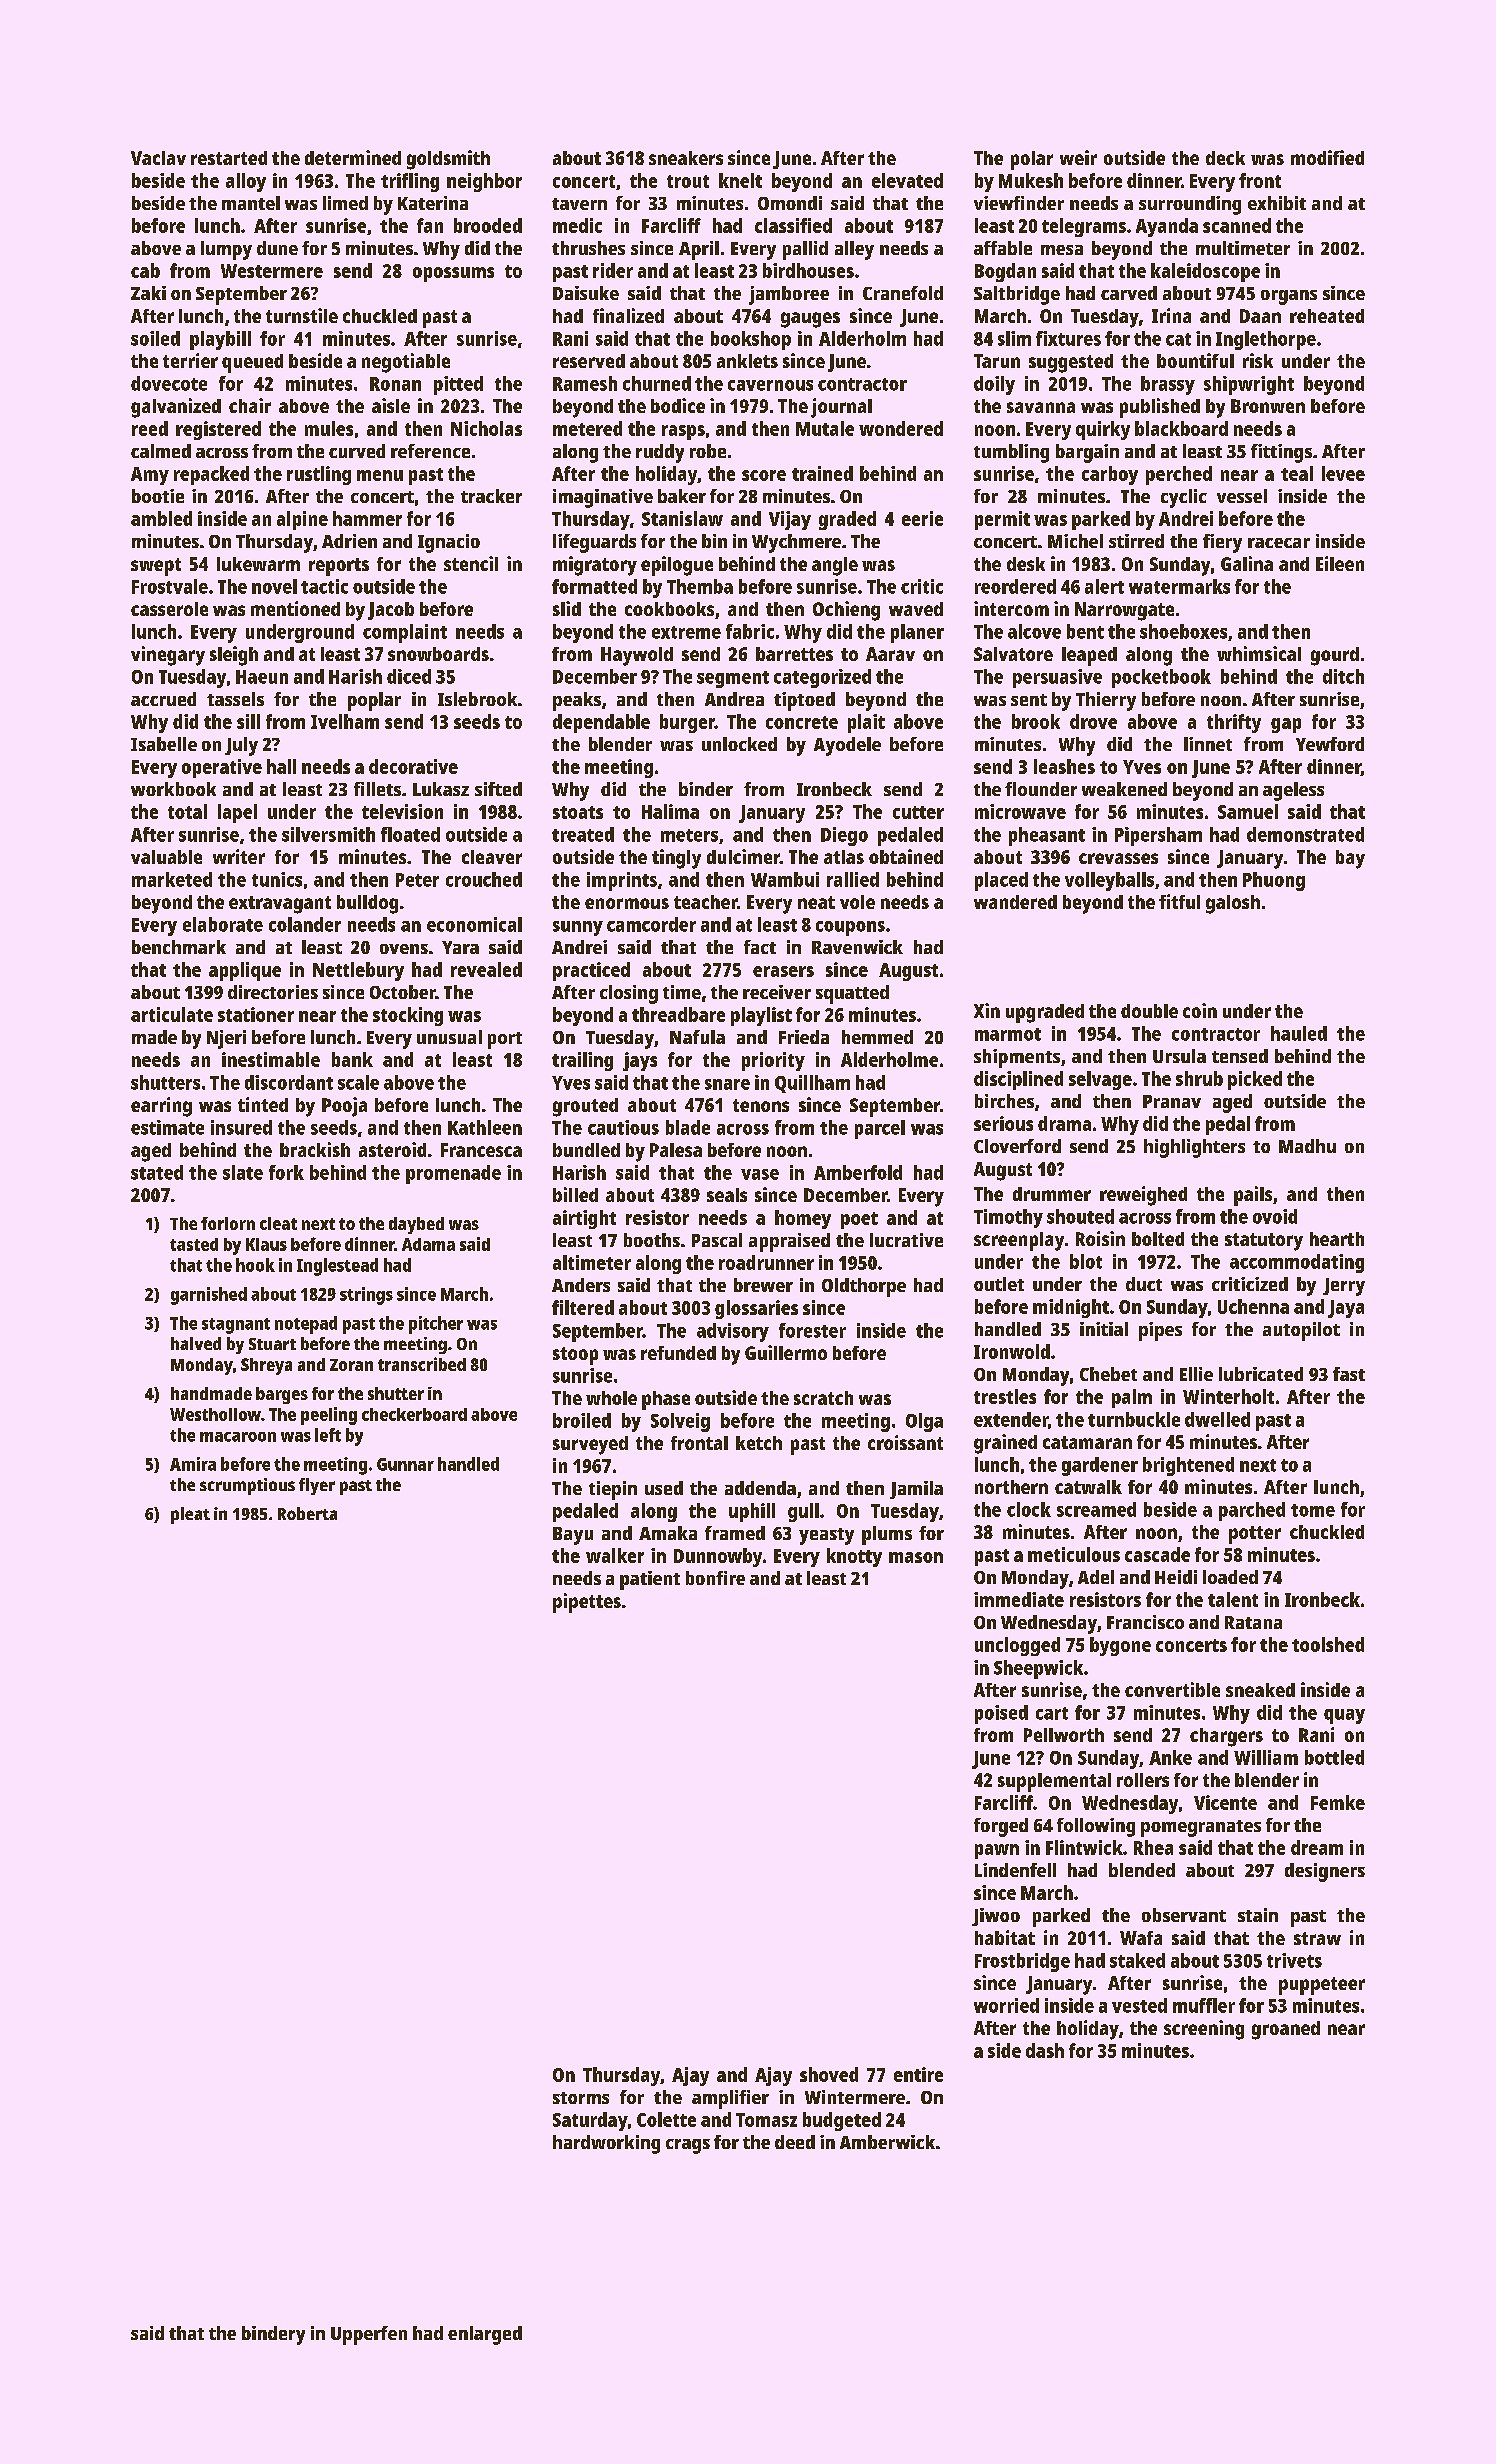  What do you see at coordinates (358, 971) in the screenshot?
I see `Nettlebury` at bounding box center [358, 971].
